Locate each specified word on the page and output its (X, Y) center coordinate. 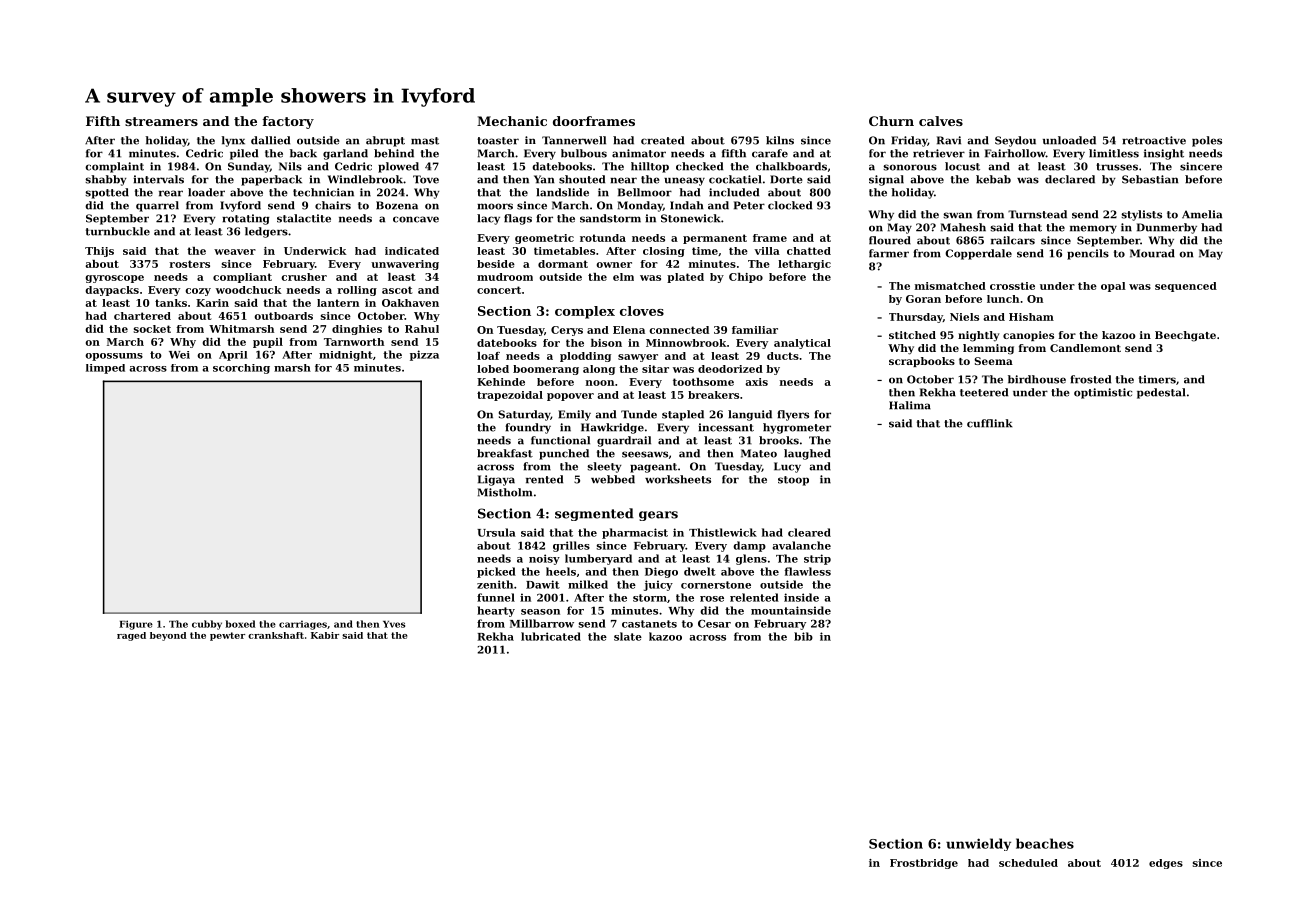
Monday (640, 206)
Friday (909, 141)
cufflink (990, 423)
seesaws (645, 454)
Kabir (325, 635)
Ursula (496, 532)
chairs (333, 205)
